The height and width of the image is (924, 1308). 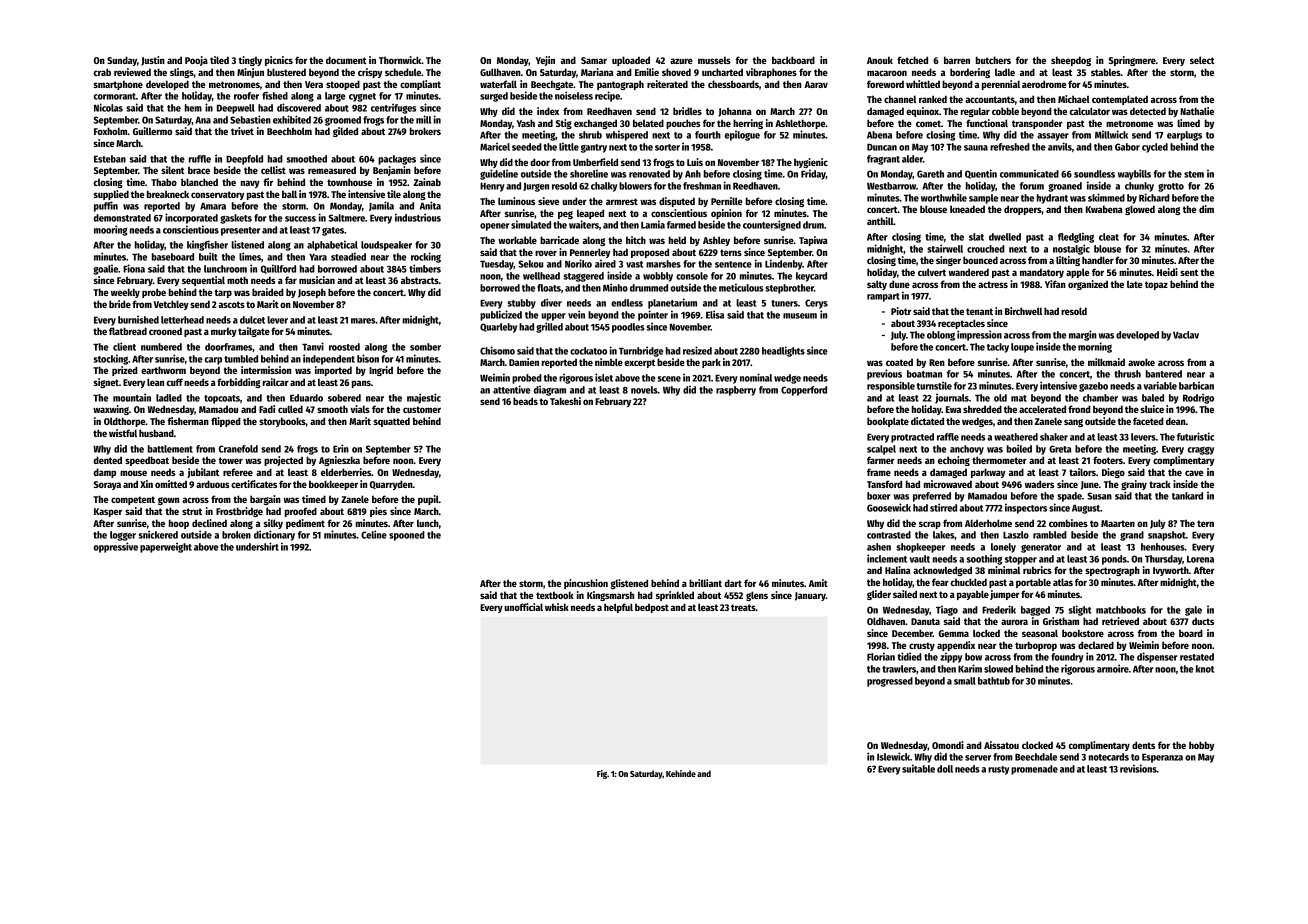 What do you see at coordinates (391, 422) in the image?
I see `squatted` at bounding box center [391, 422].
